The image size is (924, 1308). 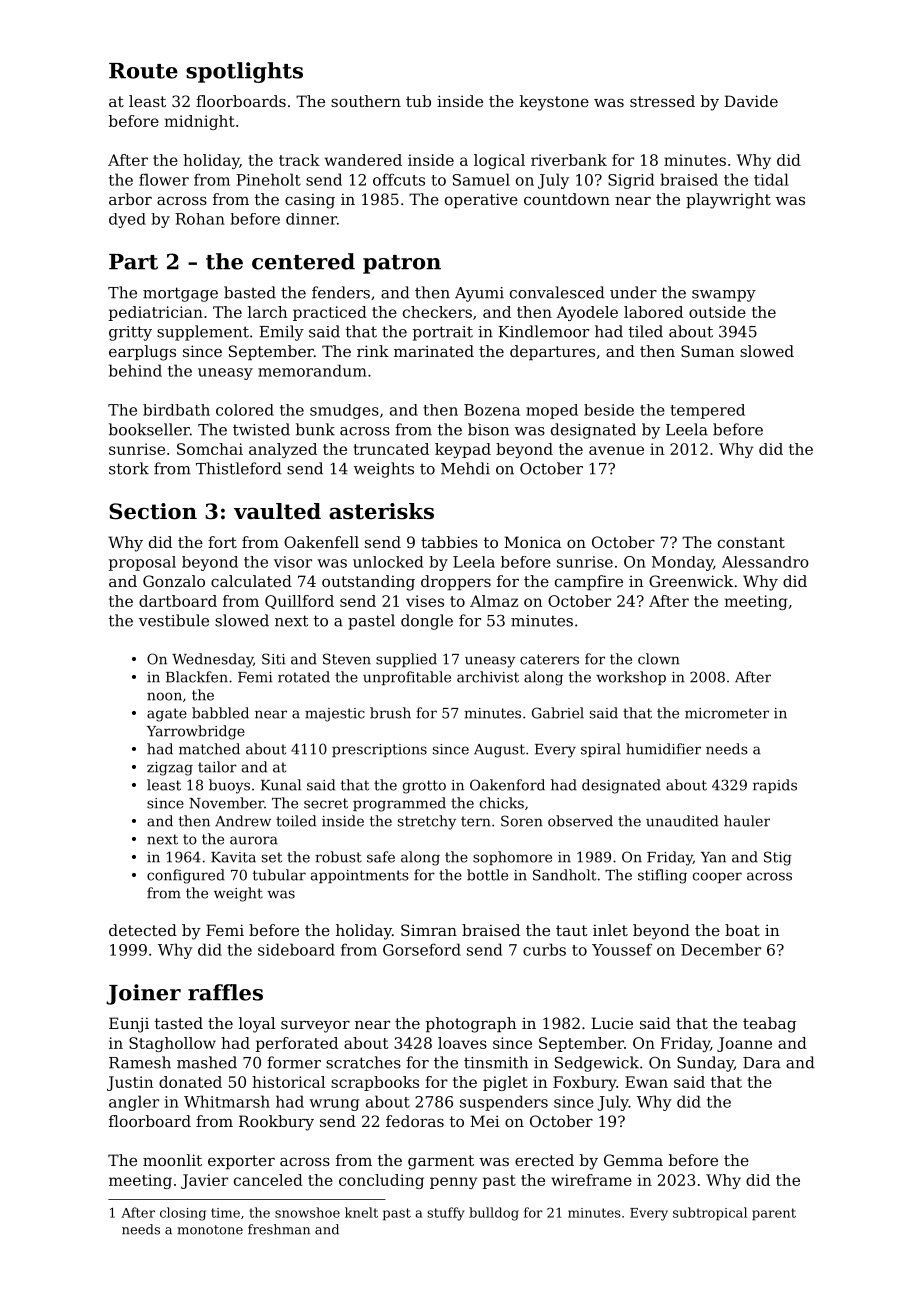 What do you see at coordinates (210, 1230) in the document?
I see `monotone` at bounding box center [210, 1230].
